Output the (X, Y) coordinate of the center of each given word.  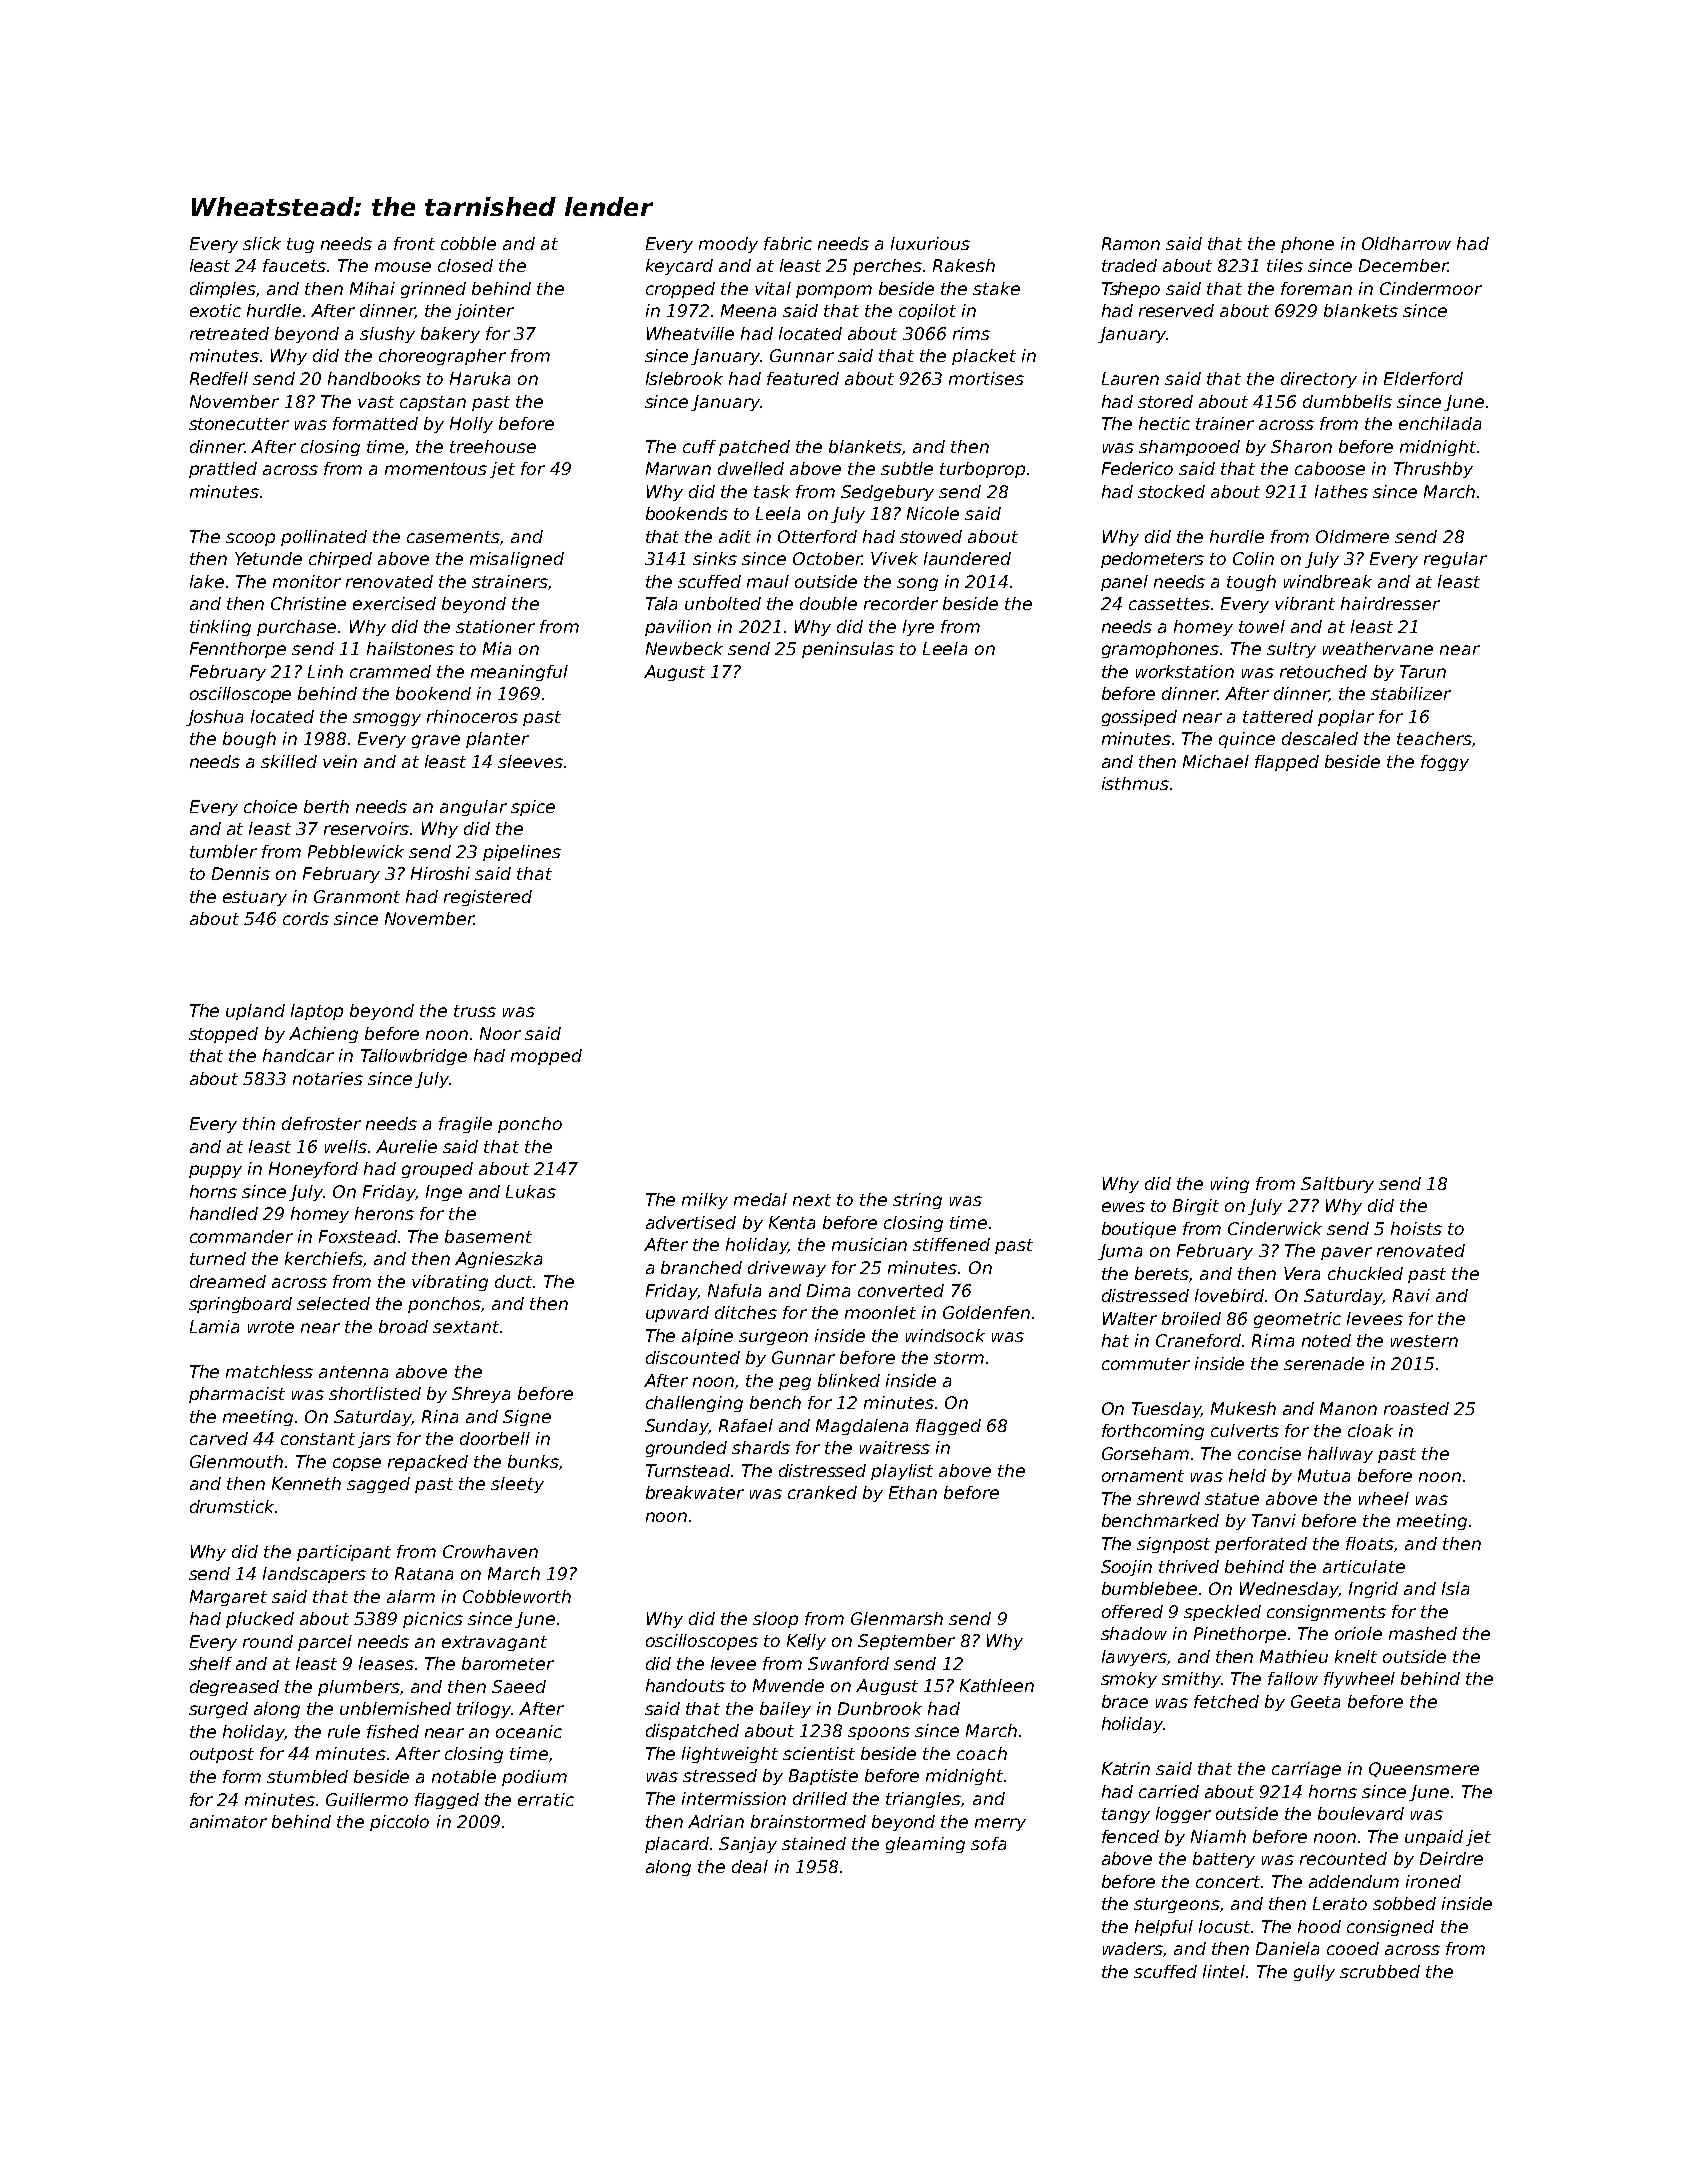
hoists (1416, 1228)
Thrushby (1433, 470)
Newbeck (684, 648)
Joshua (214, 718)
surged (218, 1710)
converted (901, 1290)
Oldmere (1352, 536)
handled (224, 1213)
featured (803, 378)
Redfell (219, 378)
